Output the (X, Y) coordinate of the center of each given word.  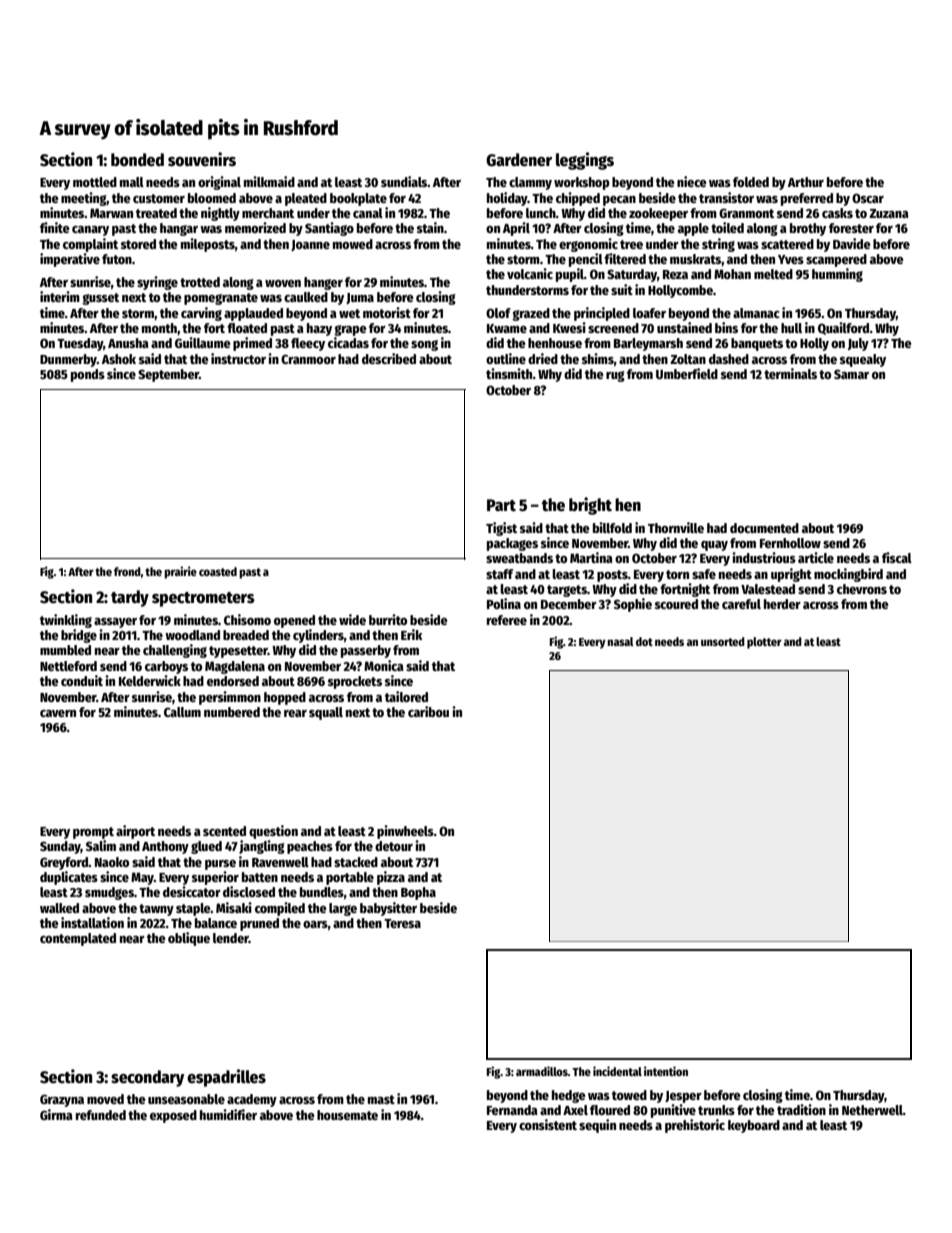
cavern (58, 713)
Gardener (519, 160)
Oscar (868, 198)
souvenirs (202, 159)
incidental (617, 1071)
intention (666, 1071)
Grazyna (62, 1100)
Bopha (418, 893)
